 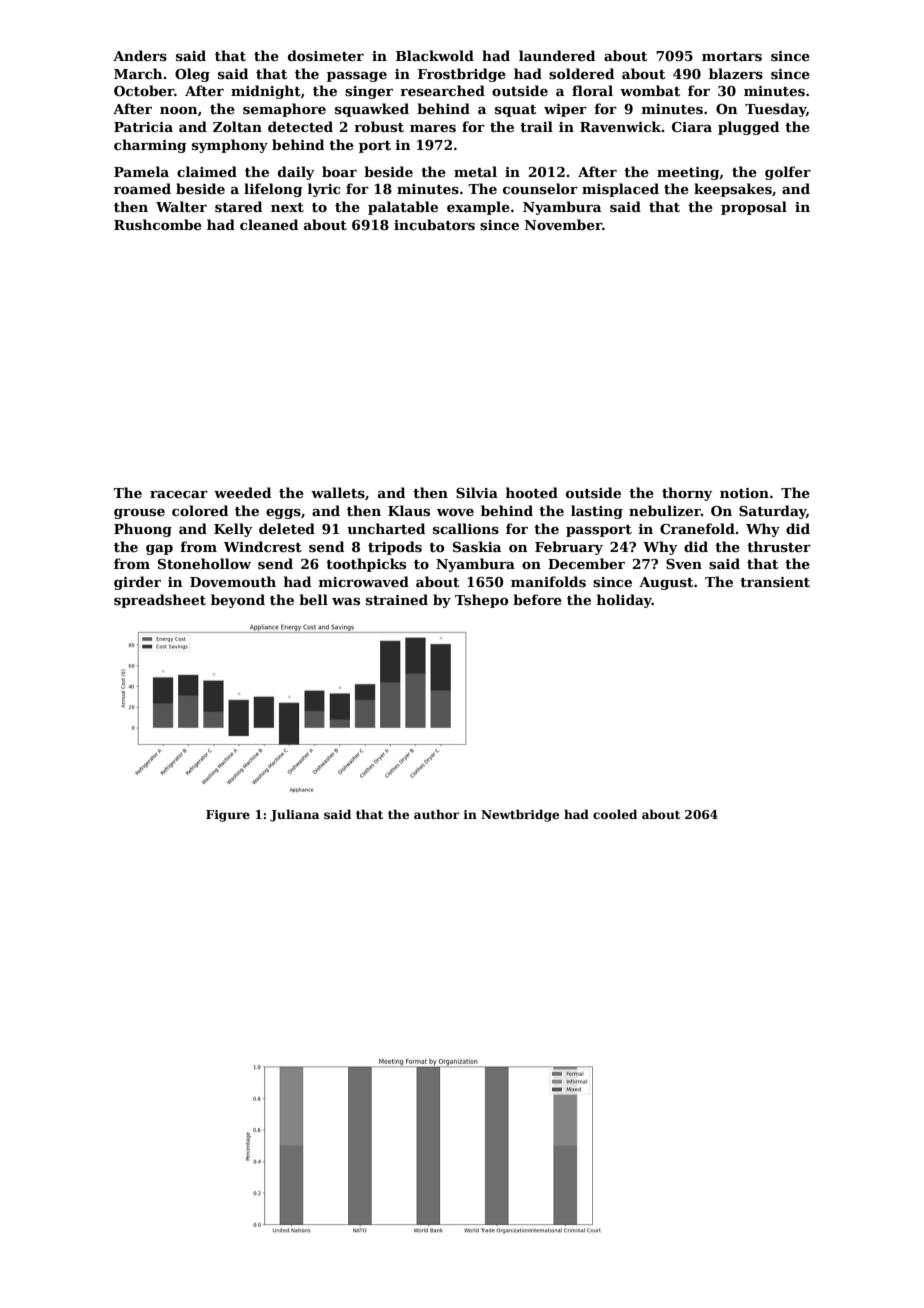 What do you see at coordinates (269, 224) in the screenshot?
I see `cleaned` at bounding box center [269, 224].
